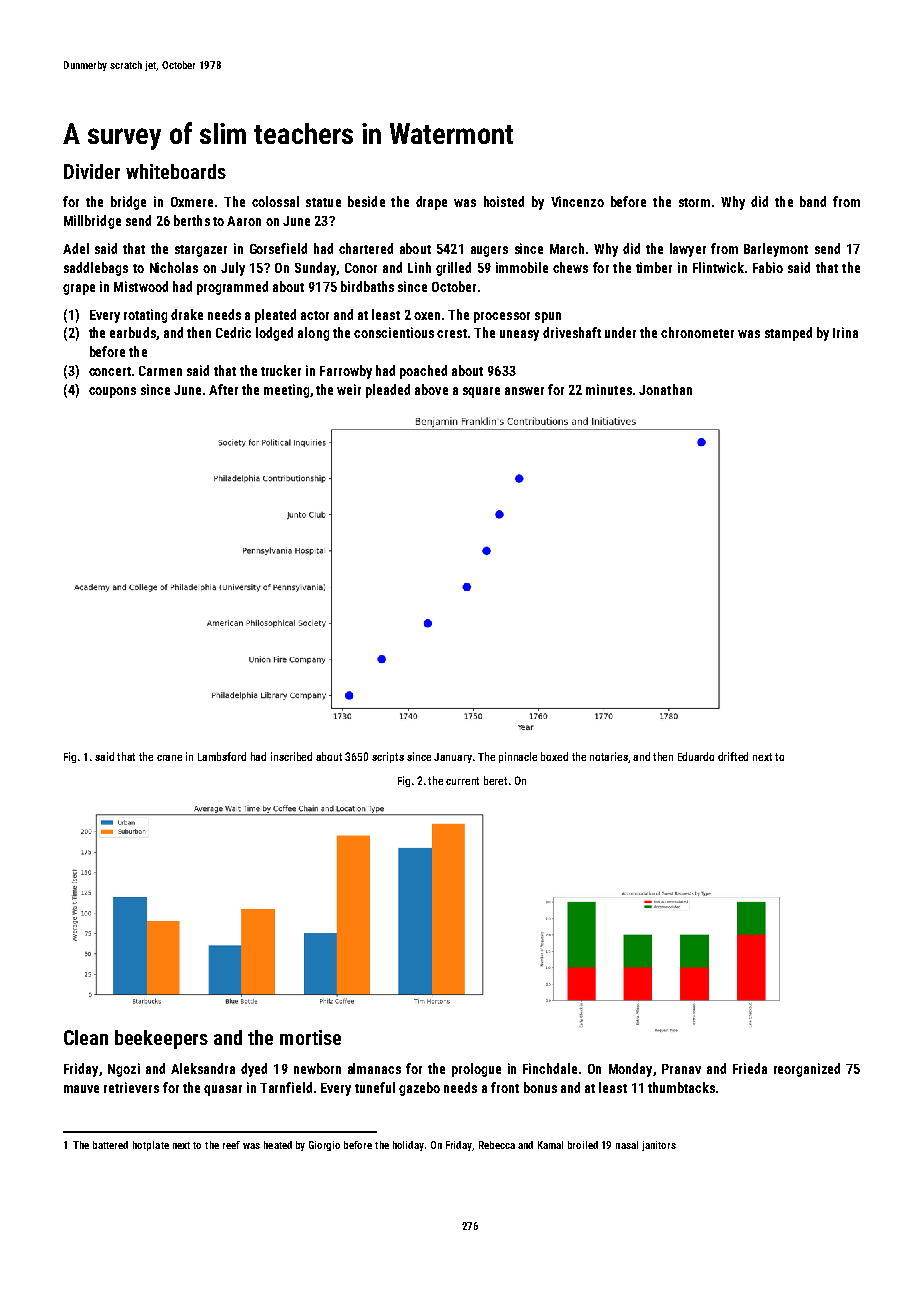  Describe the element at coordinates (733, 756) in the page. I see `drifted` at that location.
